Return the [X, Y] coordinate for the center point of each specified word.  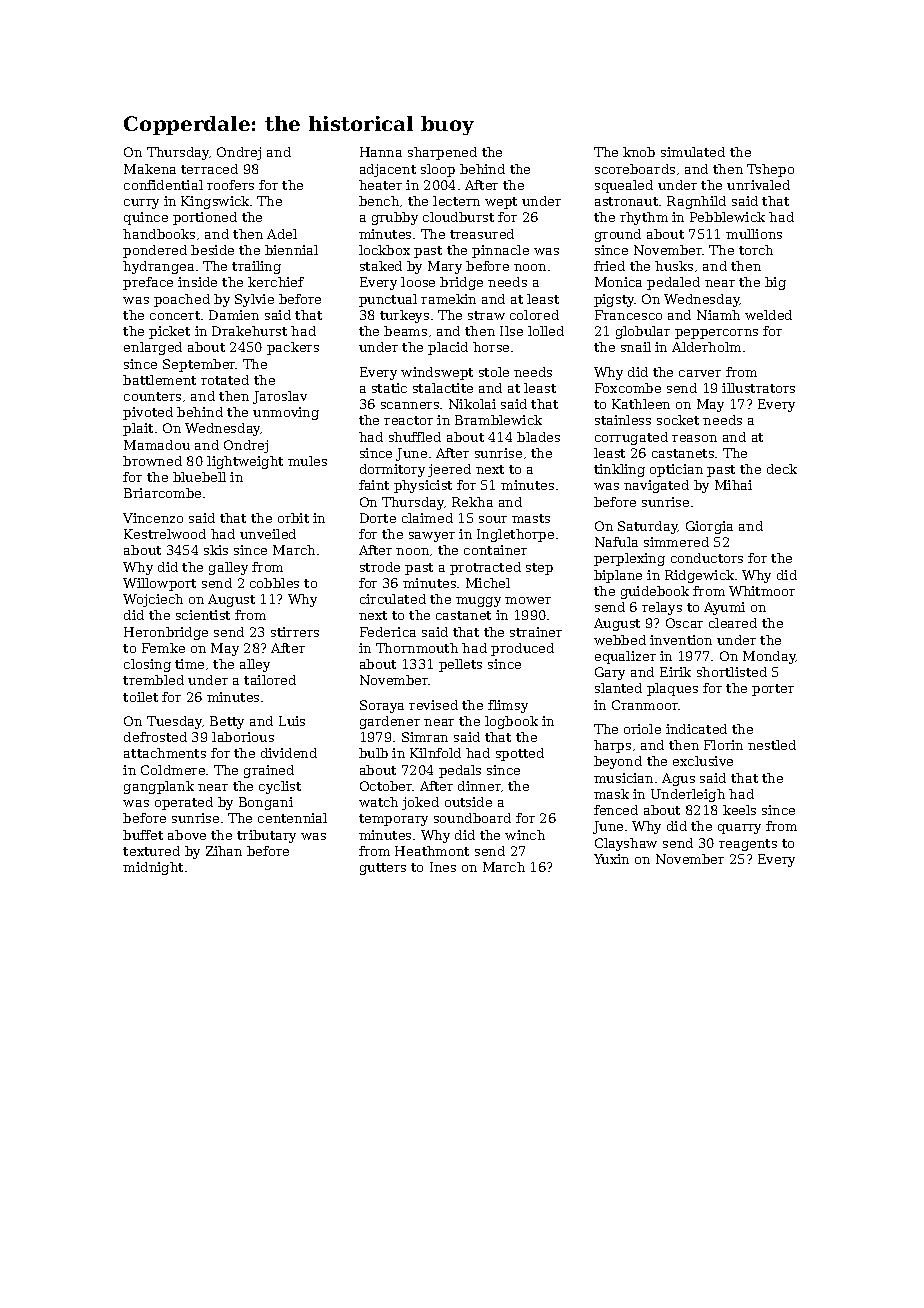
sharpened [442, 153]
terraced [209, 169]
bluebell [199, 477]
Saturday [648, 527]
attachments [165, 753]
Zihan [224, 851]
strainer [536, 632]
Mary [445, 267]
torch [756, 250]
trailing [256, 267]
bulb [373, 753]
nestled [772, 745]
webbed [620, 640]
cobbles [274, 583]
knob [639, 152]
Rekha [472, 502]
